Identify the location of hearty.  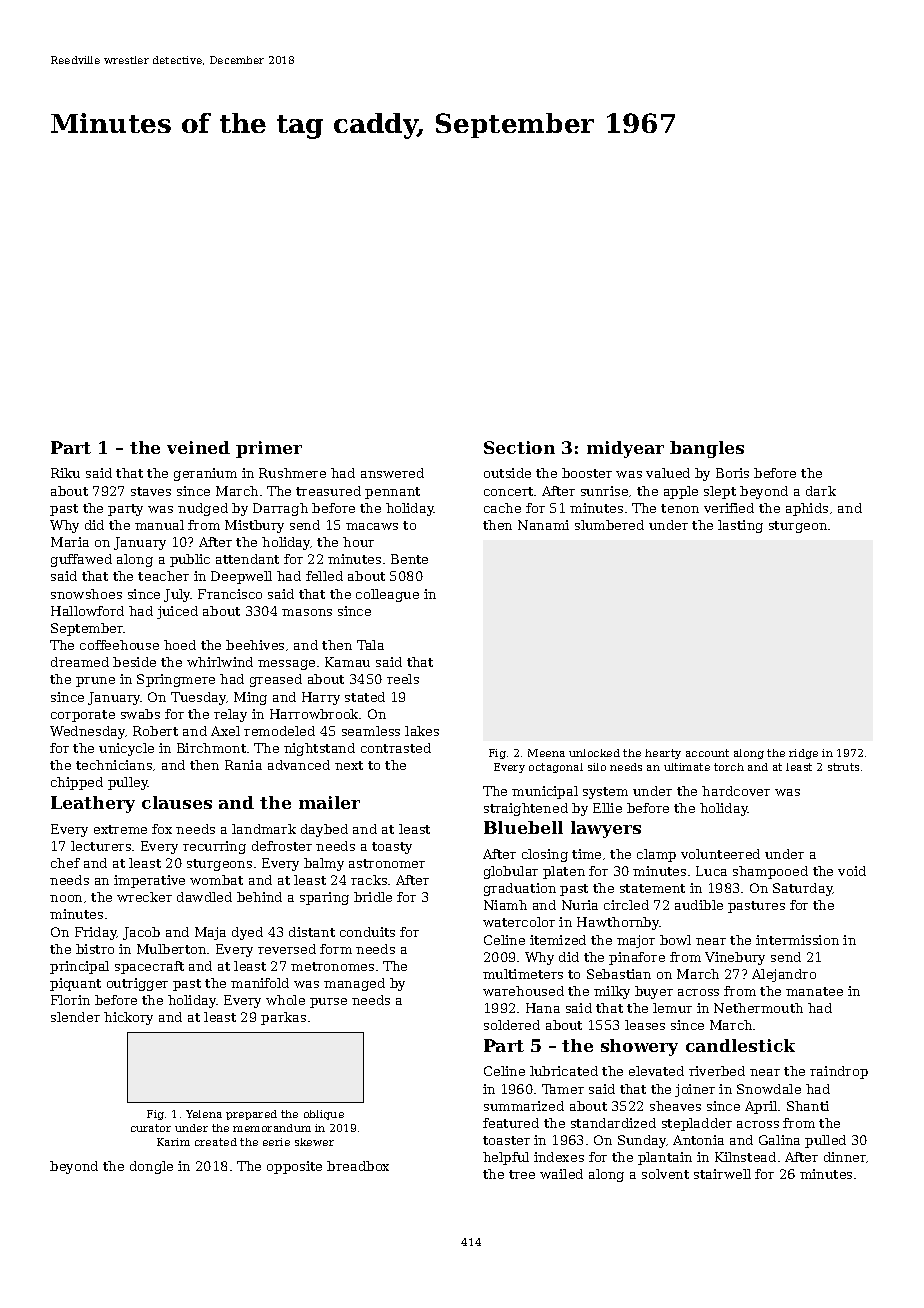
(663, 754).
